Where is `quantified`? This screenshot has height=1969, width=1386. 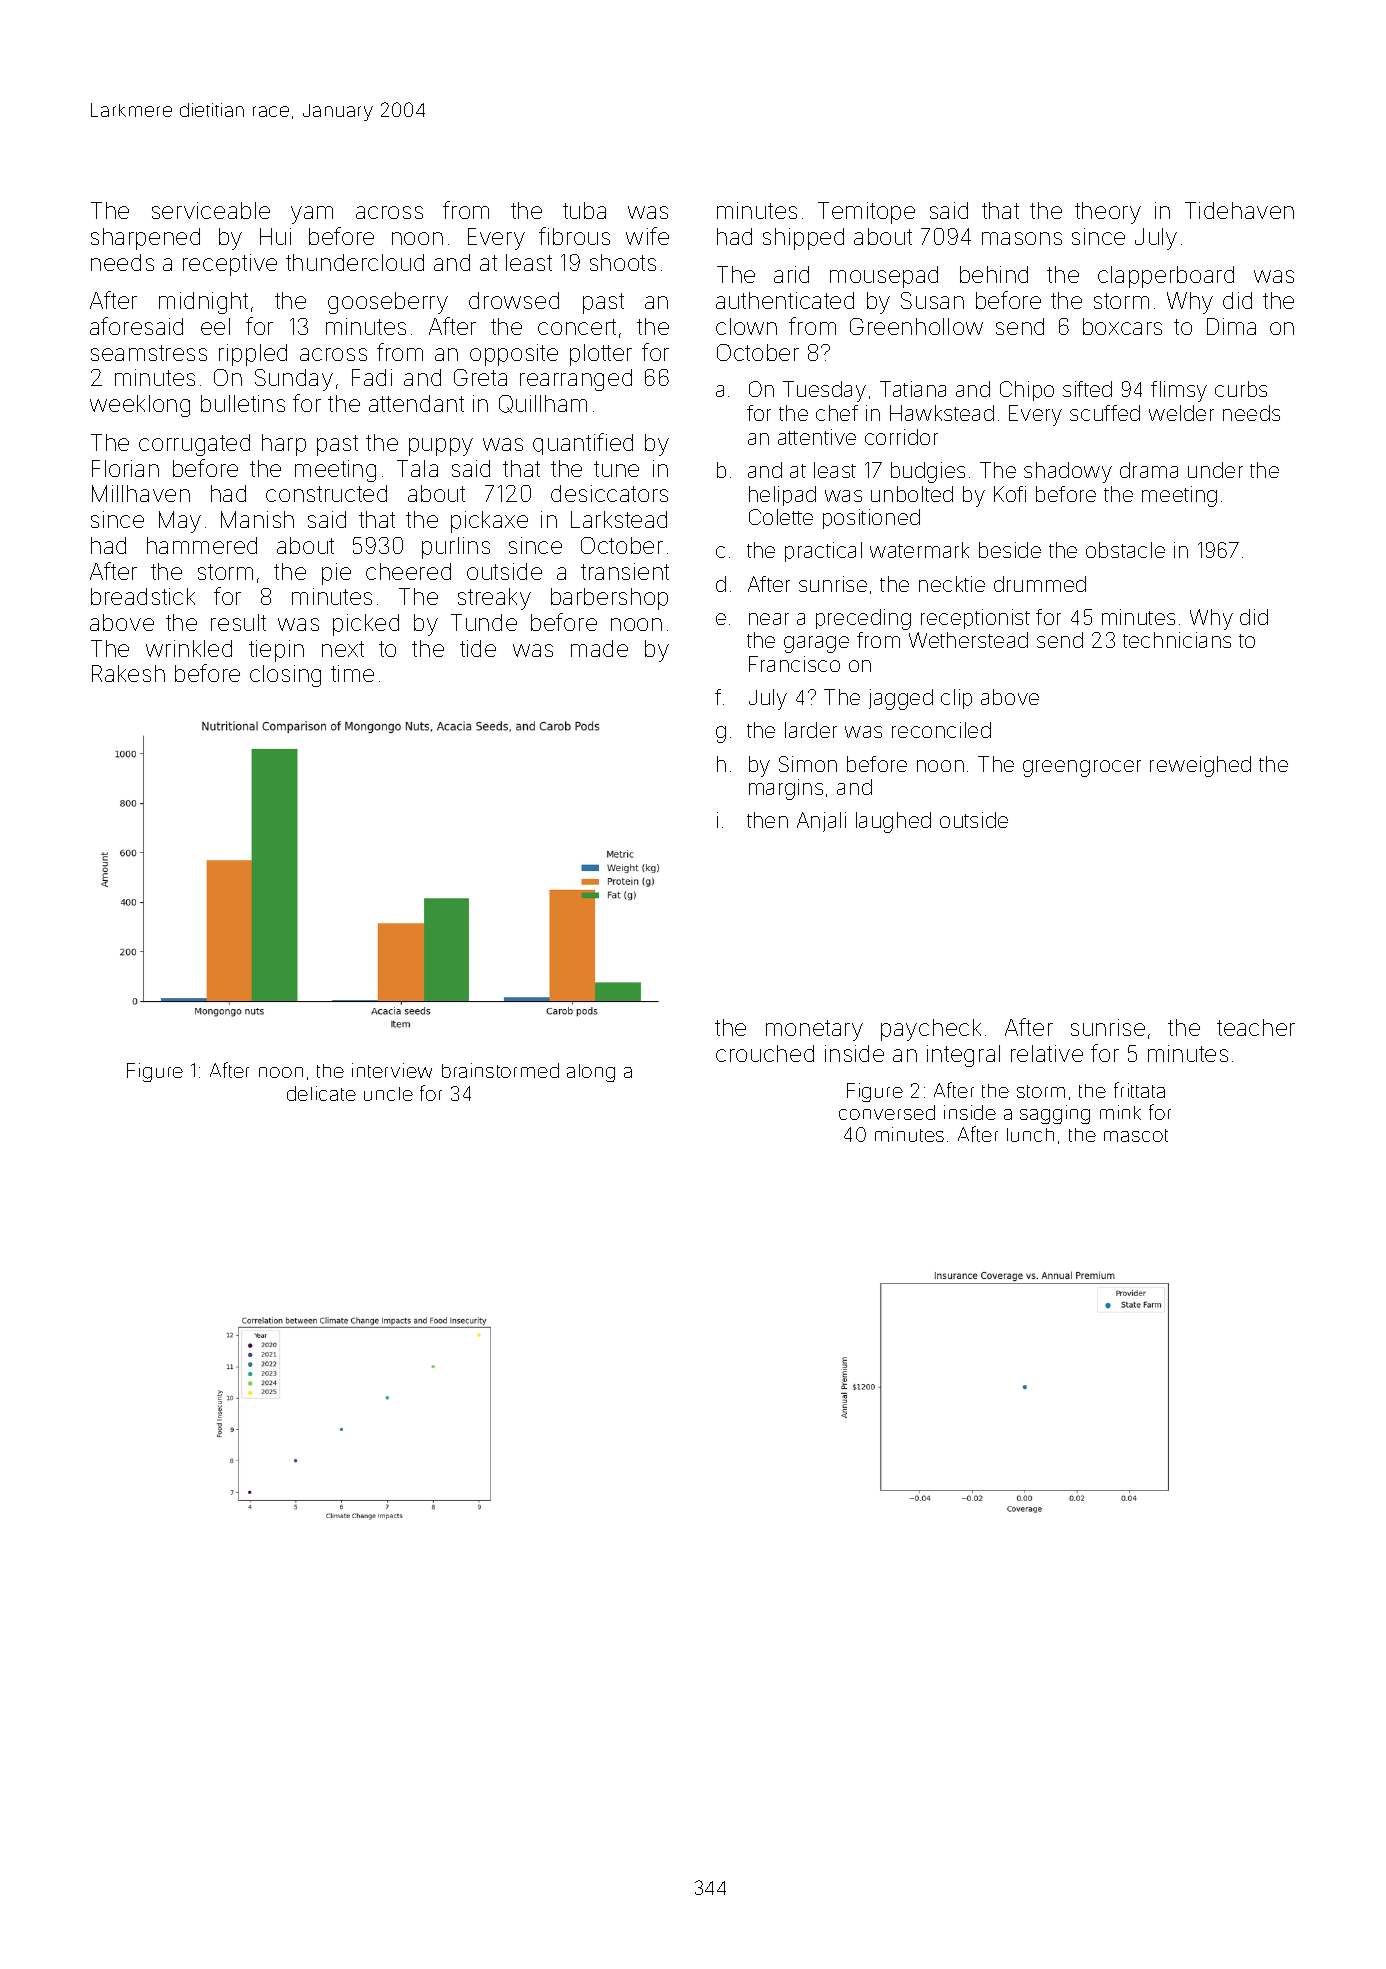 quantified is located at coordinates (583, 444).
